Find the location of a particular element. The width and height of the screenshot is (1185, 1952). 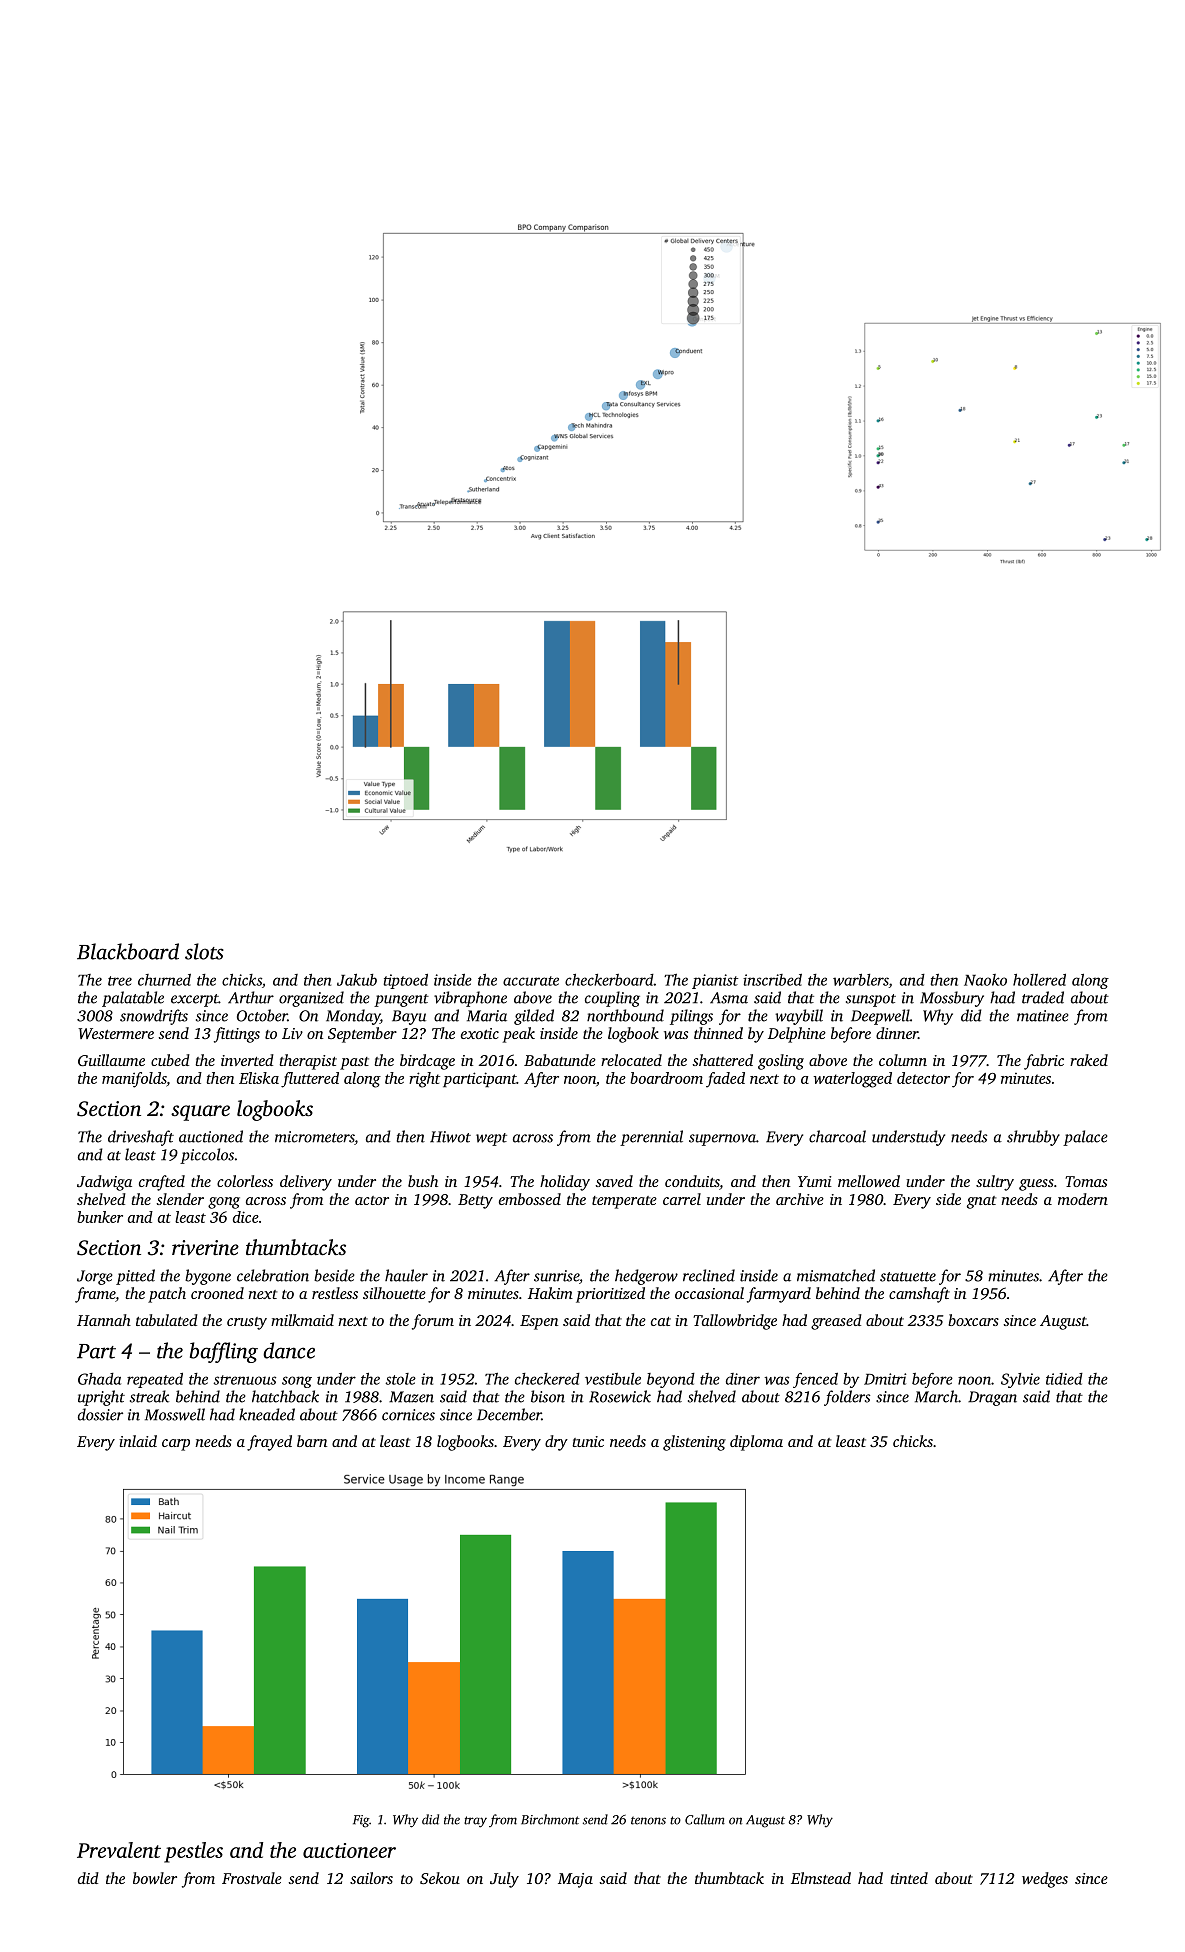

wedges is located at coordinates (1045, 1880).
